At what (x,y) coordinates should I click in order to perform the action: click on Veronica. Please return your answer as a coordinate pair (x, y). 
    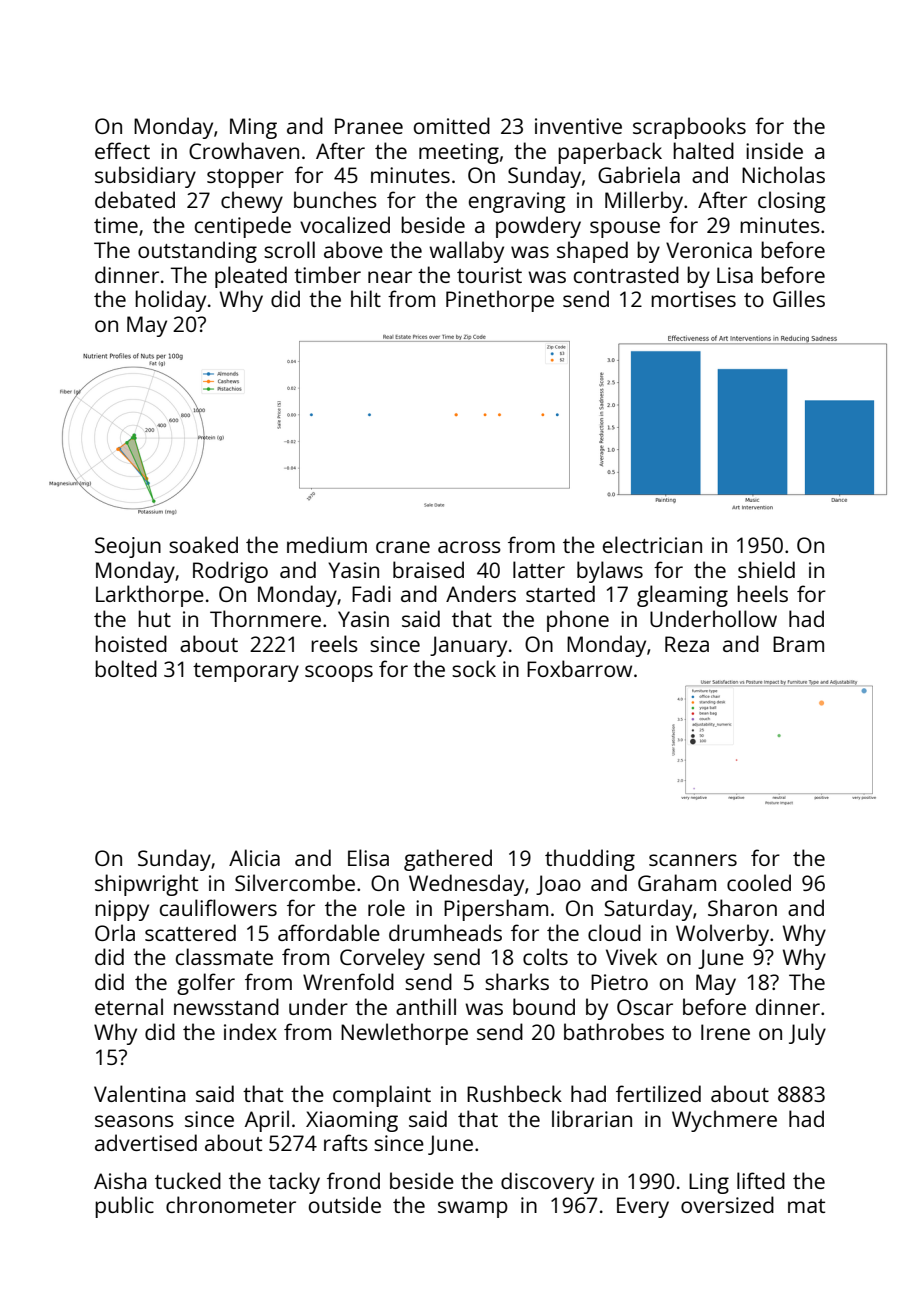
    Looking at the image, I should click on (709, 250).
